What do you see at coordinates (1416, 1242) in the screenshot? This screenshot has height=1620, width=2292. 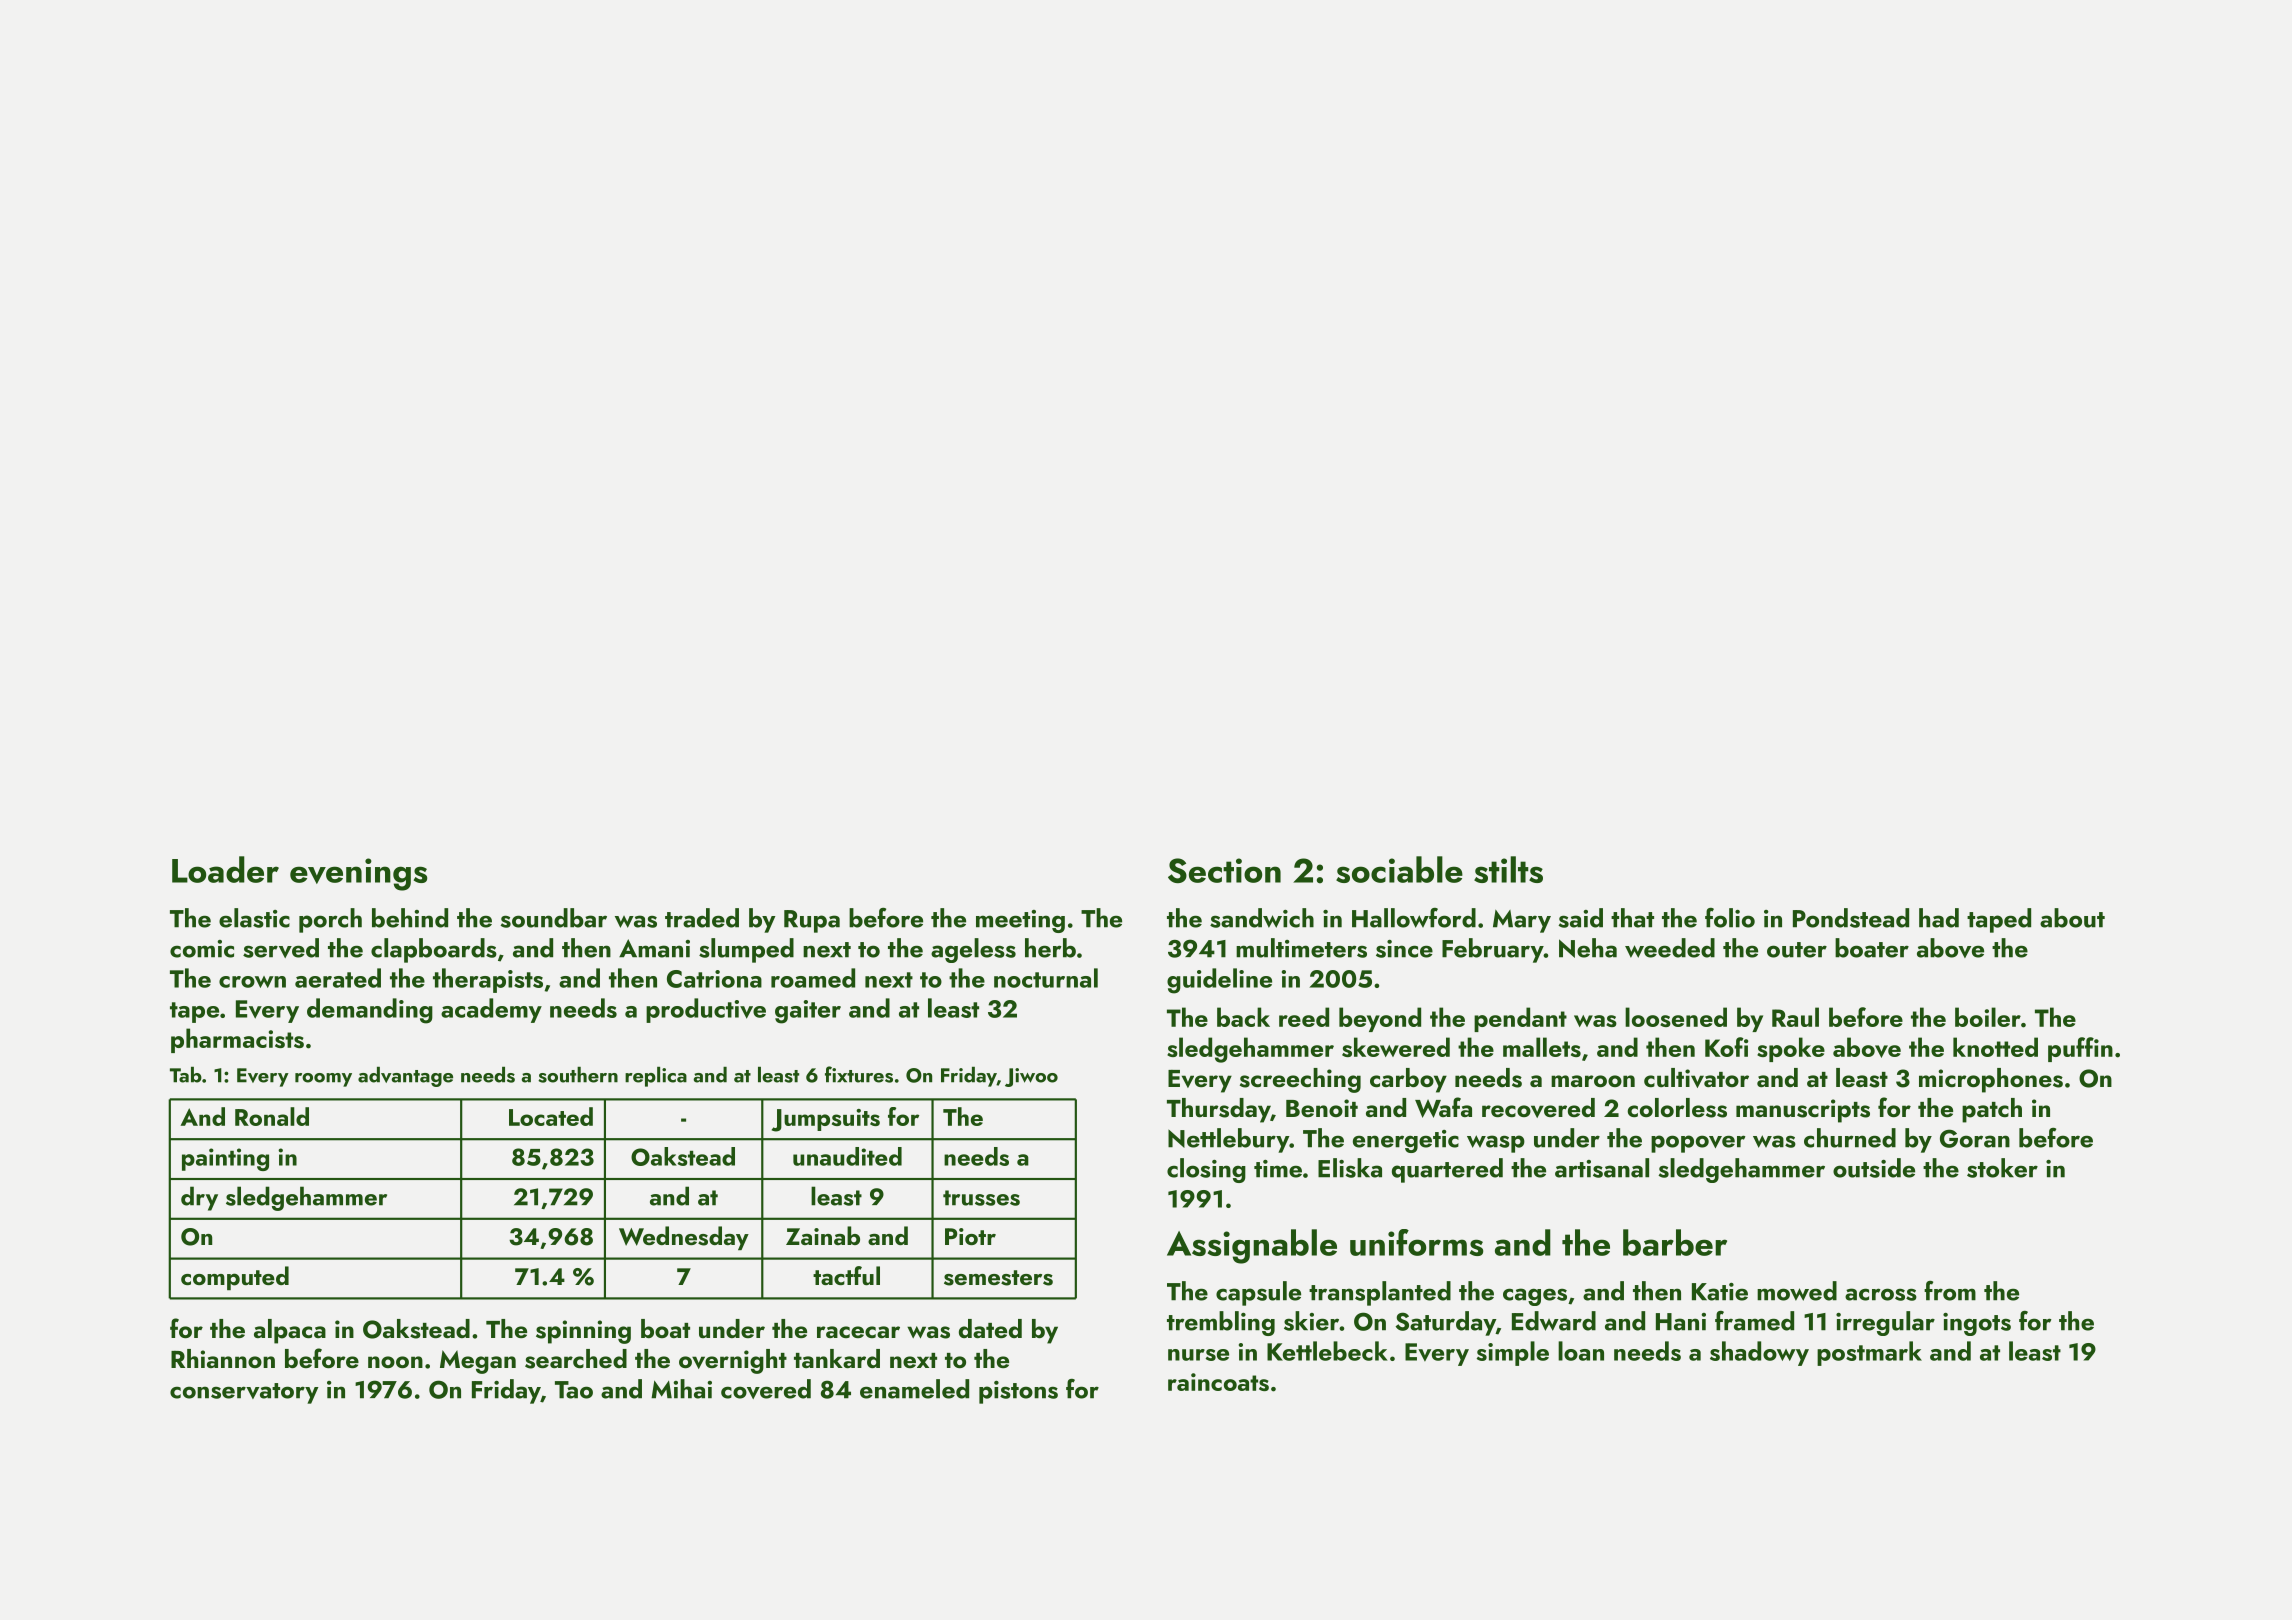 I see `uniforms` at bounding box center [1416, 1242].
